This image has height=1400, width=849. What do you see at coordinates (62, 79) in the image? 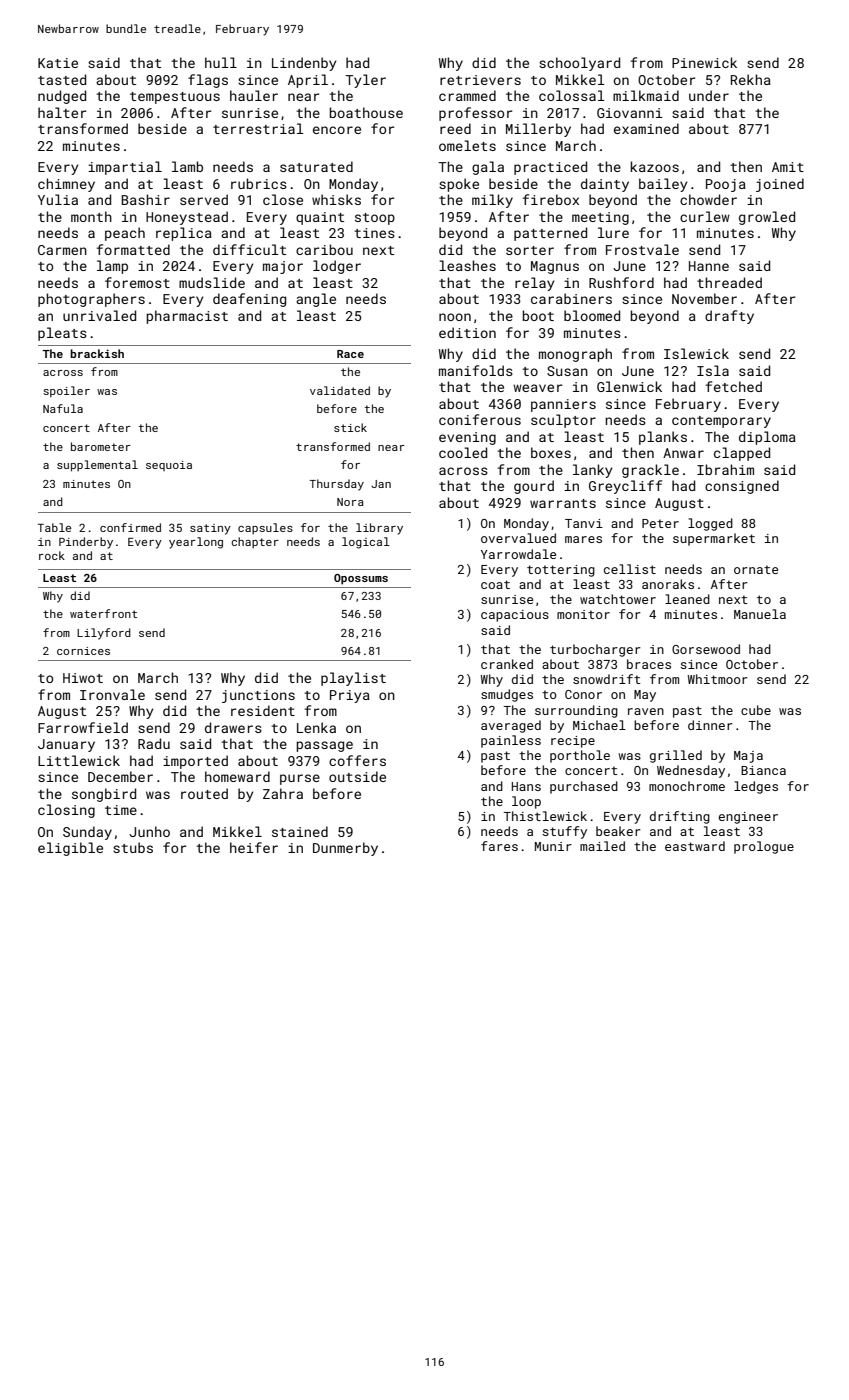
I see `tasted` at bounding box center [62, 79].
